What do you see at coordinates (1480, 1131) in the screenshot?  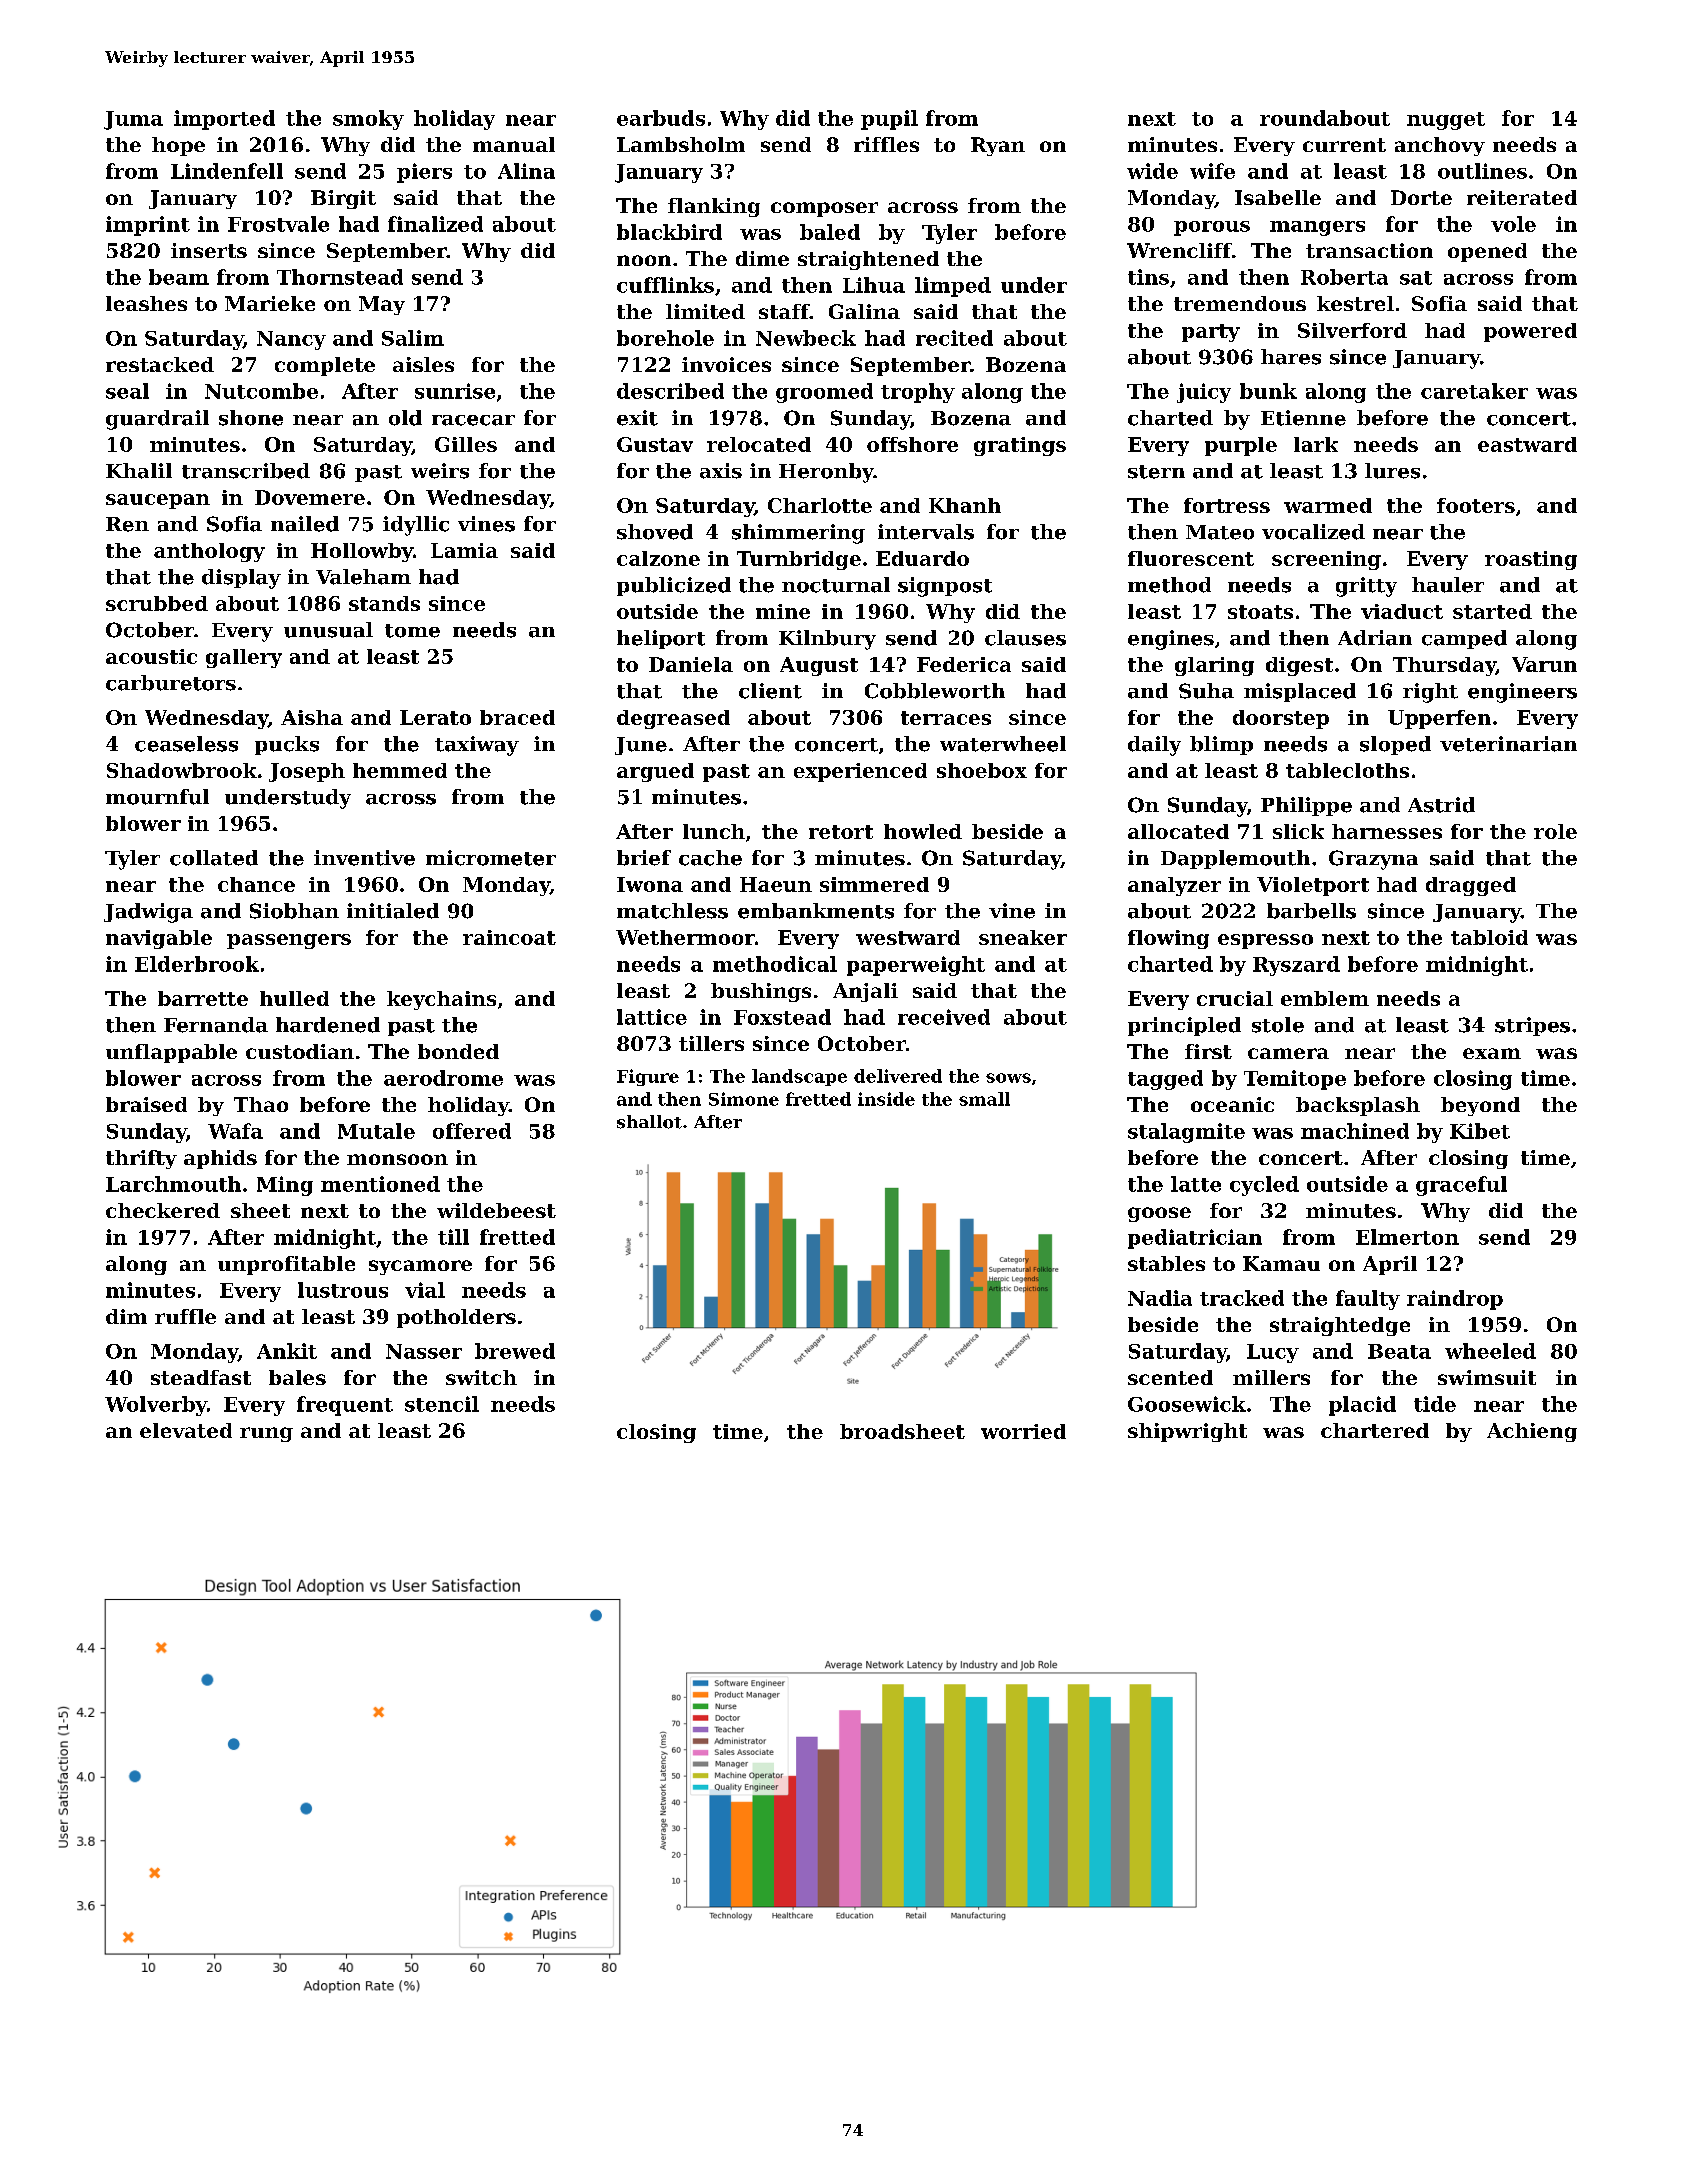 I see `Kibet` at bounding box center [1480, 1131].
